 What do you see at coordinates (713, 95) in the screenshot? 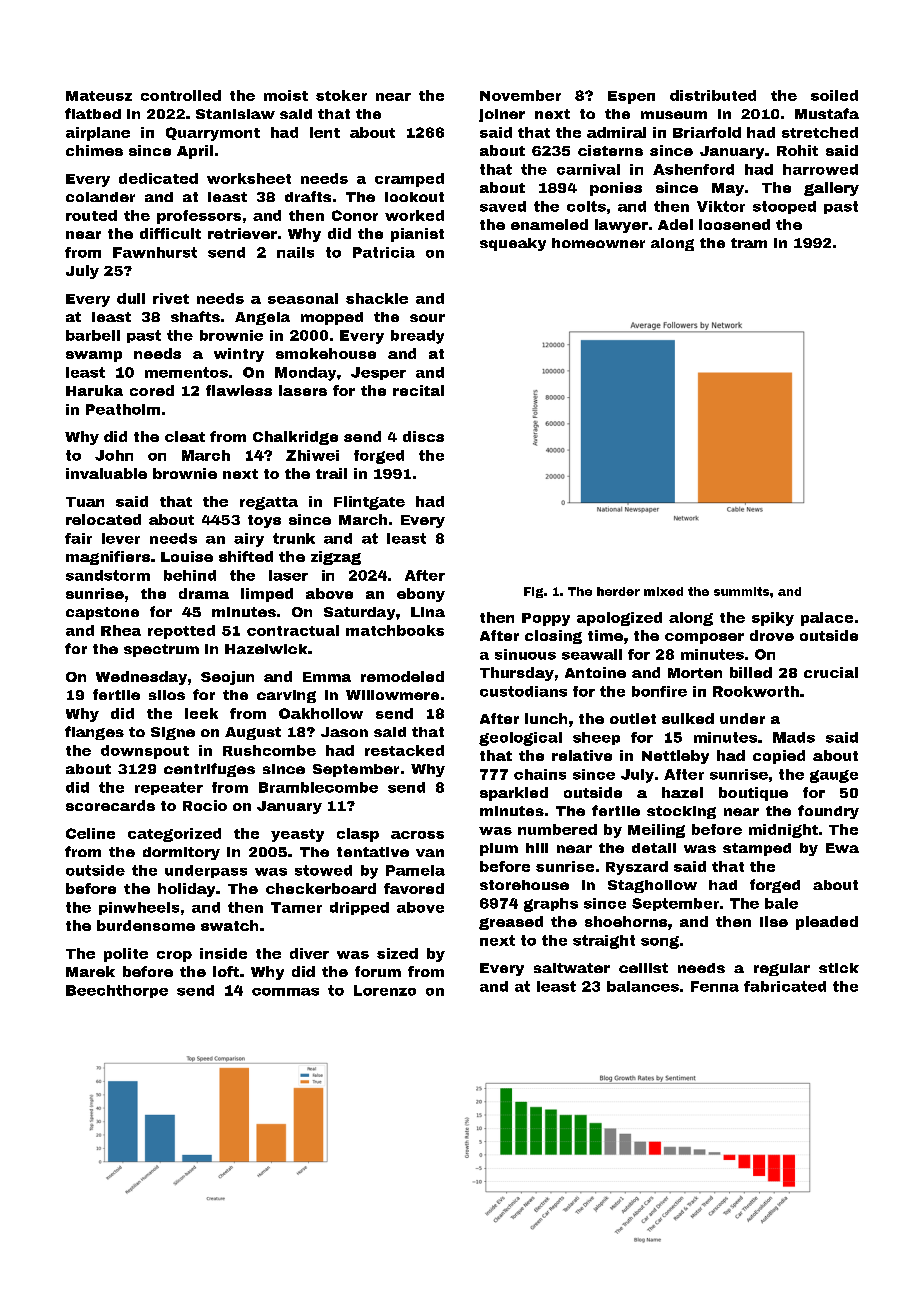
I see `distributed` at bounding box center [713, 95].
